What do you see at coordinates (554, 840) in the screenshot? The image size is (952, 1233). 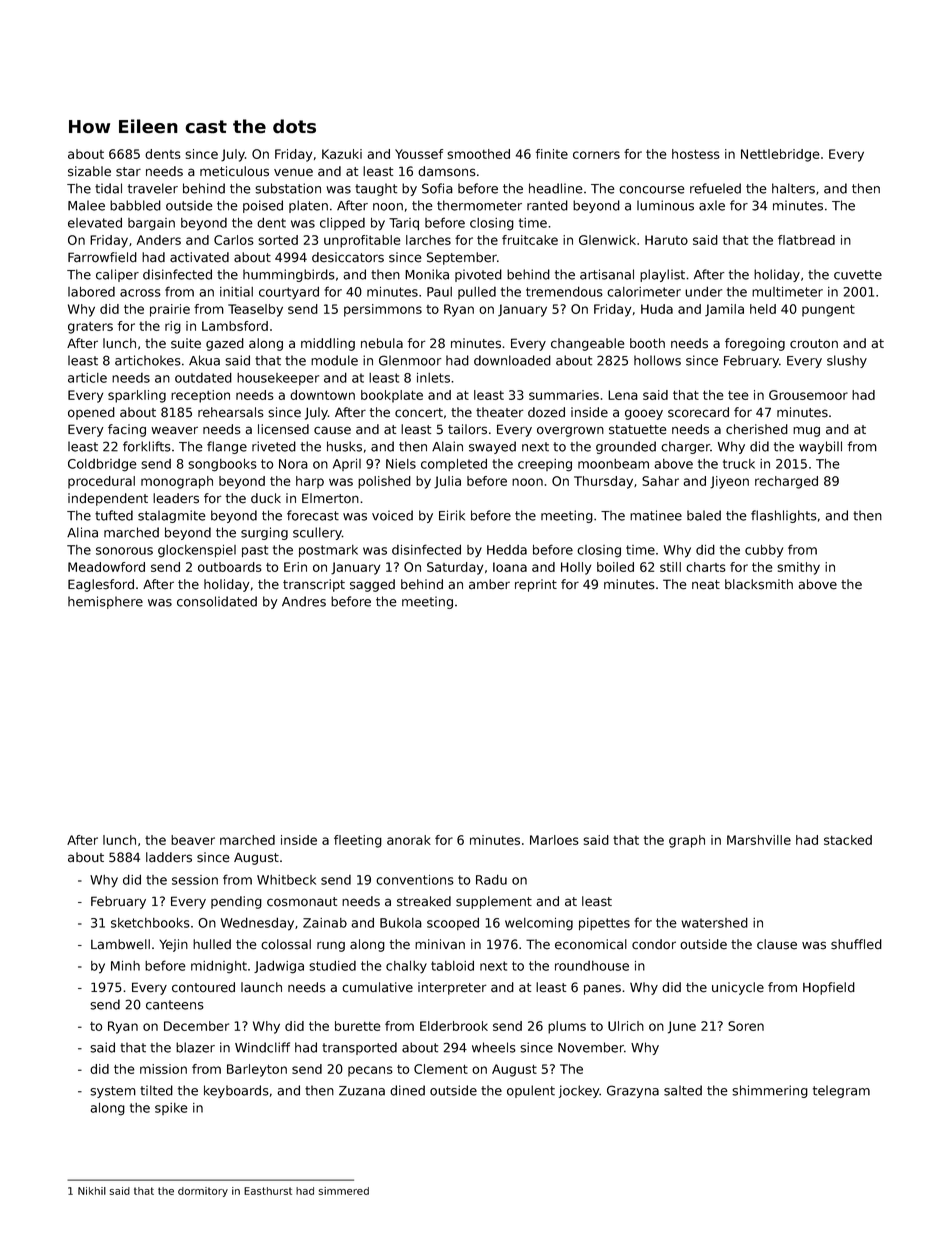 I see `Marloes` at bounding box center [554, 840].
